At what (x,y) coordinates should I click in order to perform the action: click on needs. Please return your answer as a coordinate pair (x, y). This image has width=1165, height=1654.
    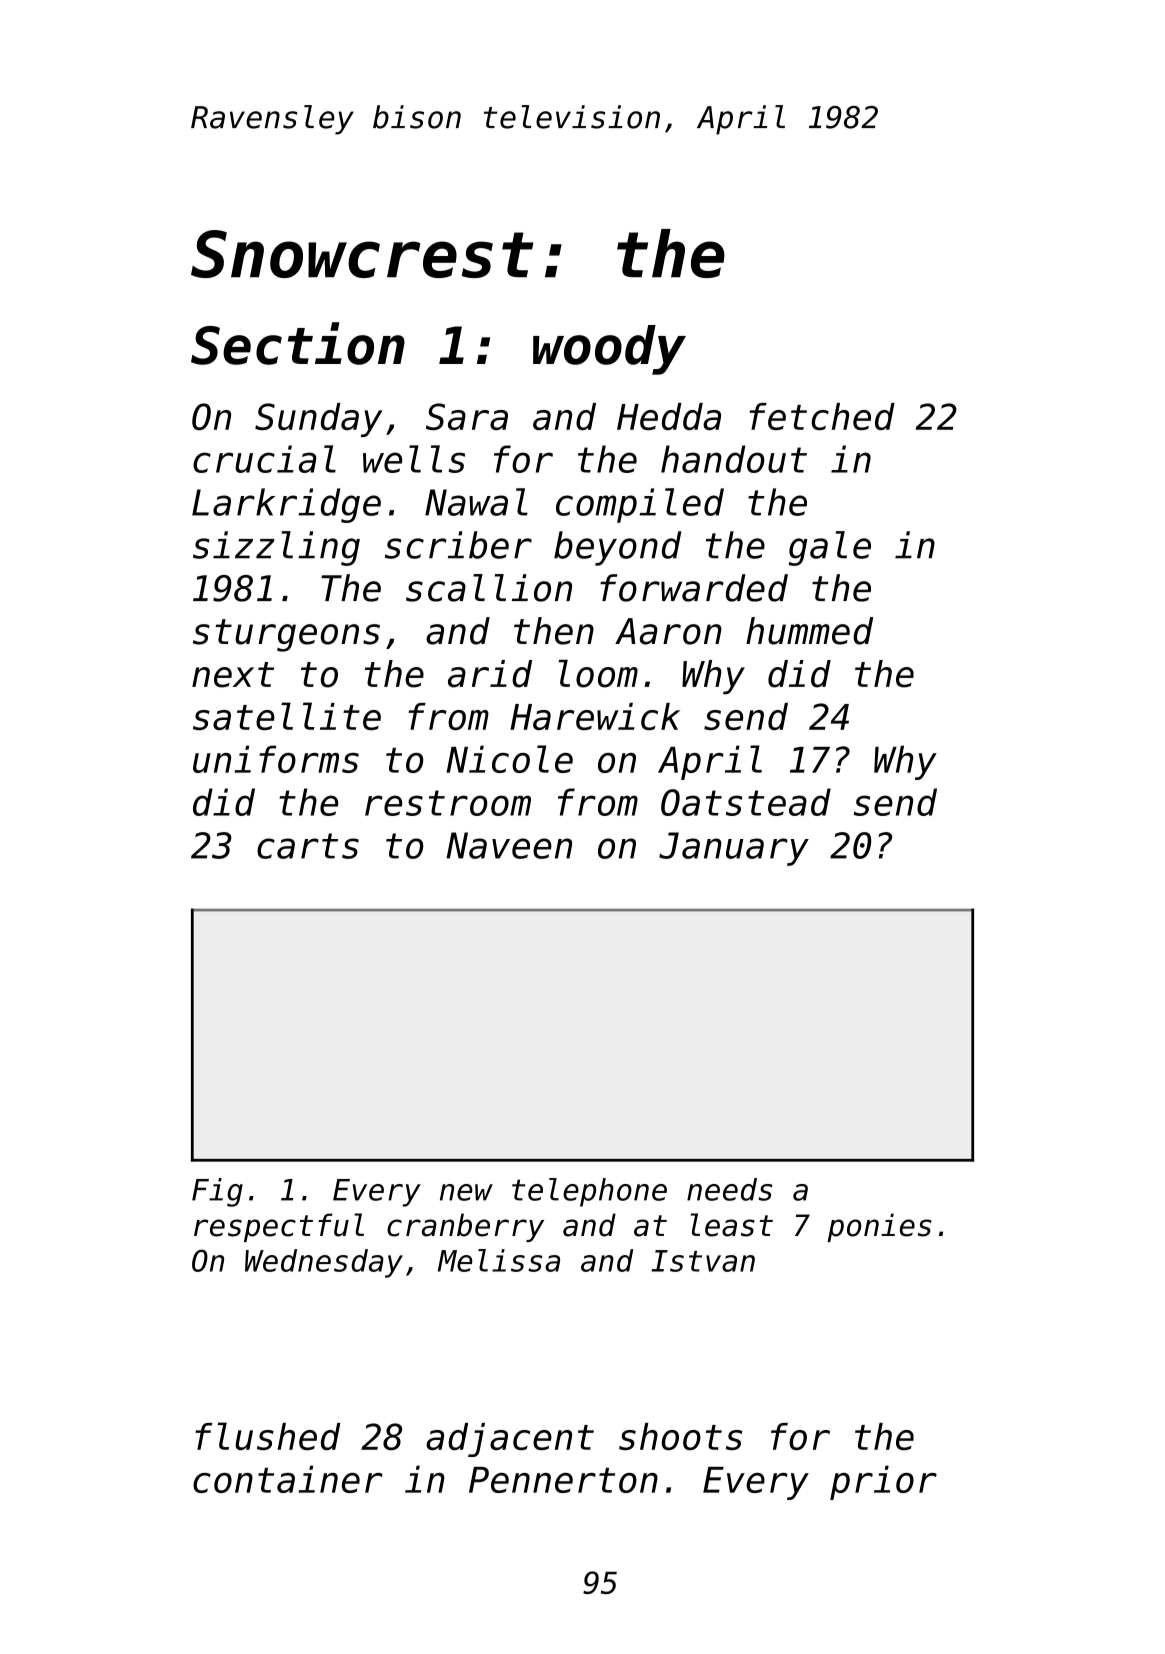
    Looking at the image, I should click on (729, 1189).
